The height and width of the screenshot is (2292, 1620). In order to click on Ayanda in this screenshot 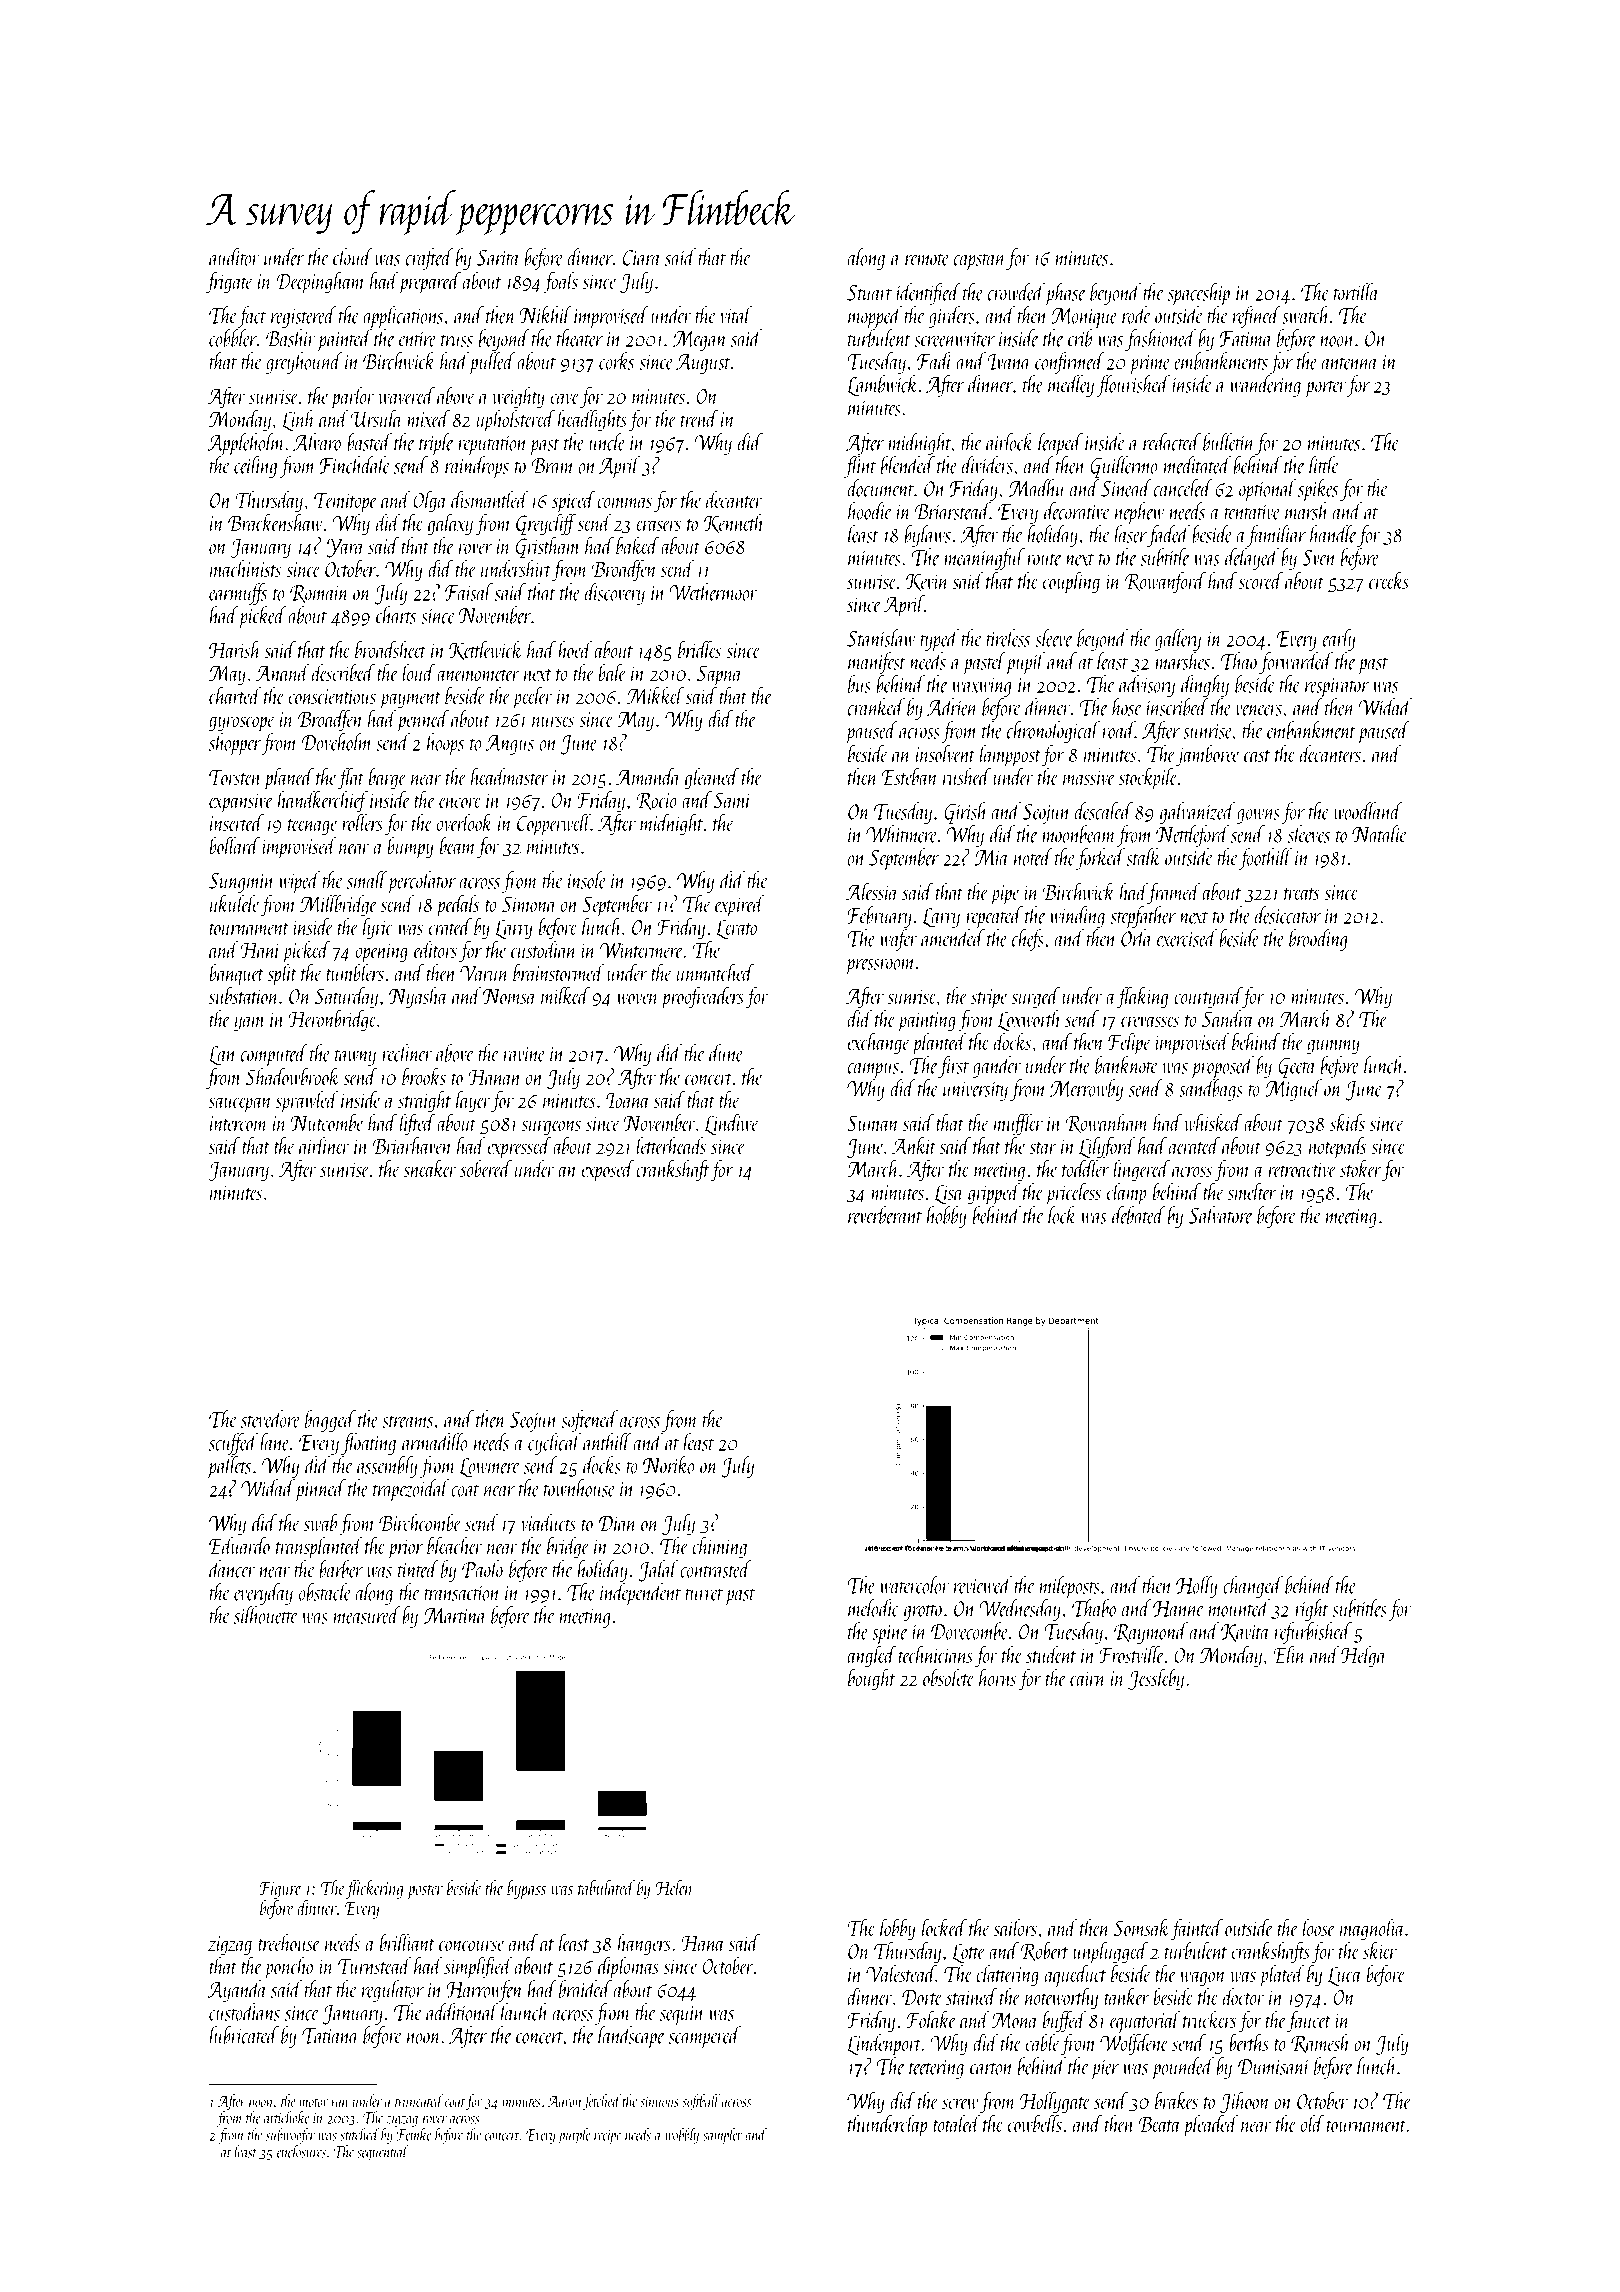, I will do `click(237, 1991)`.
